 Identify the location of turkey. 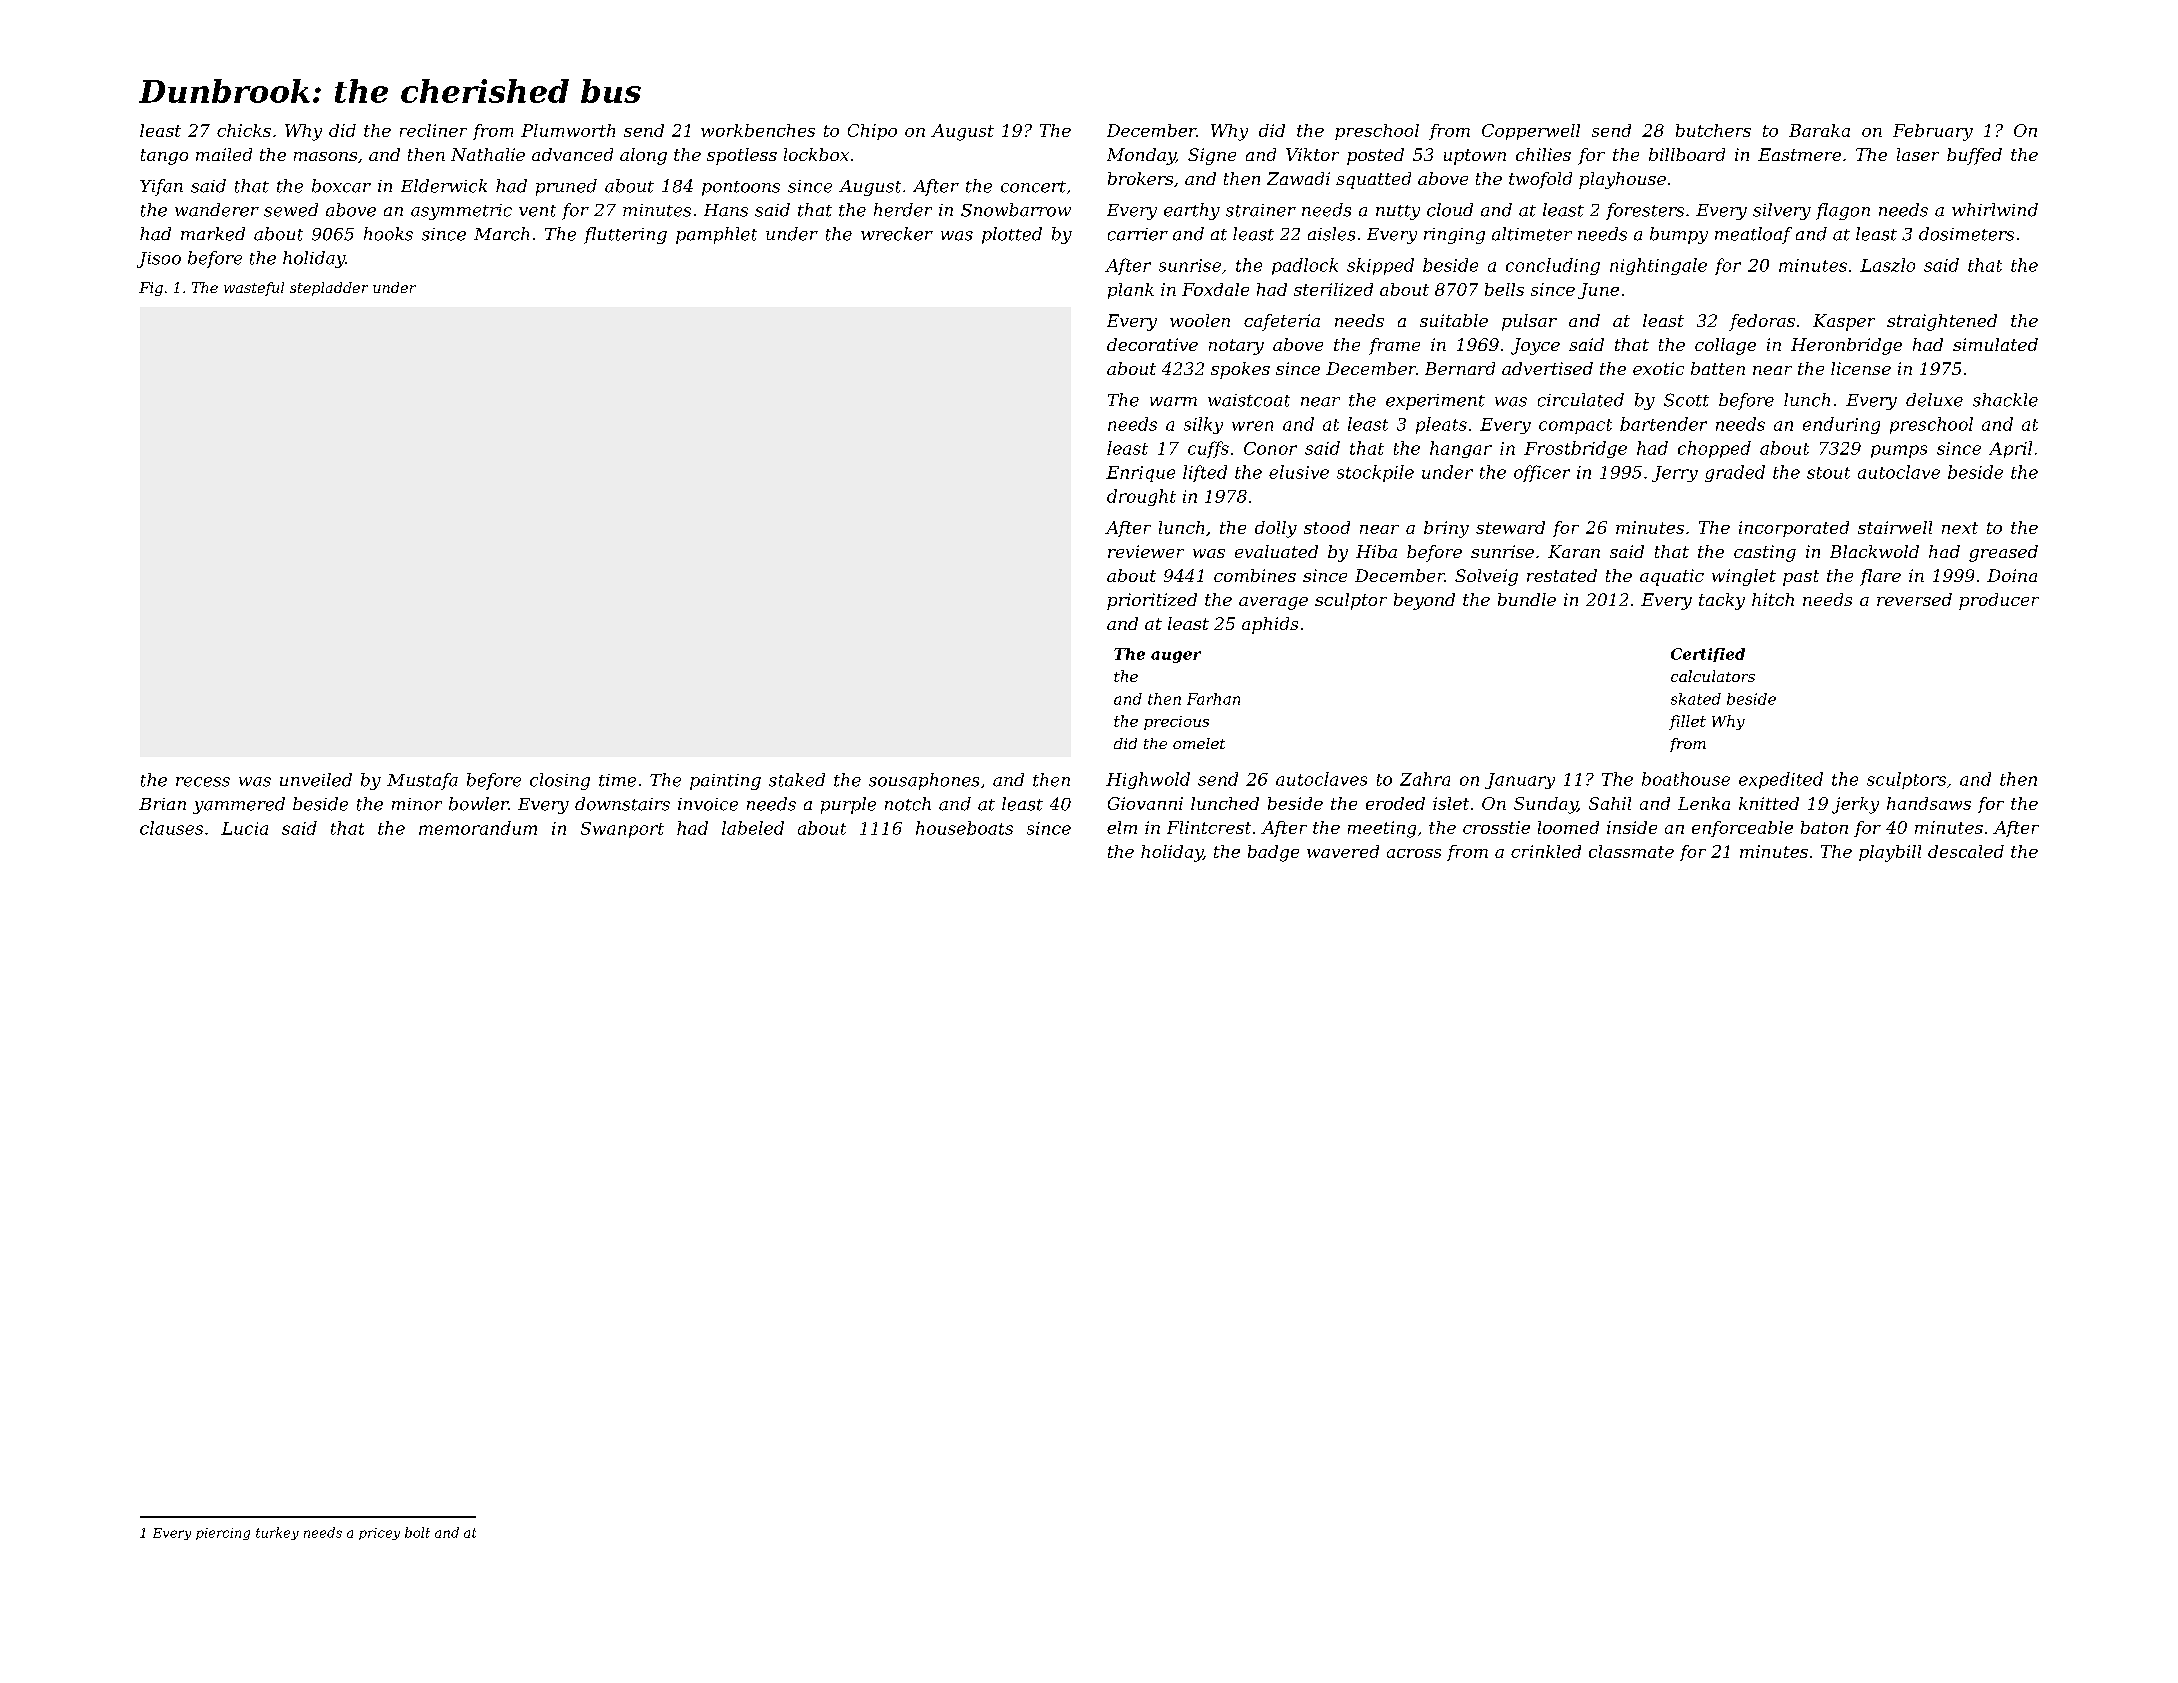
(277, 1533).
